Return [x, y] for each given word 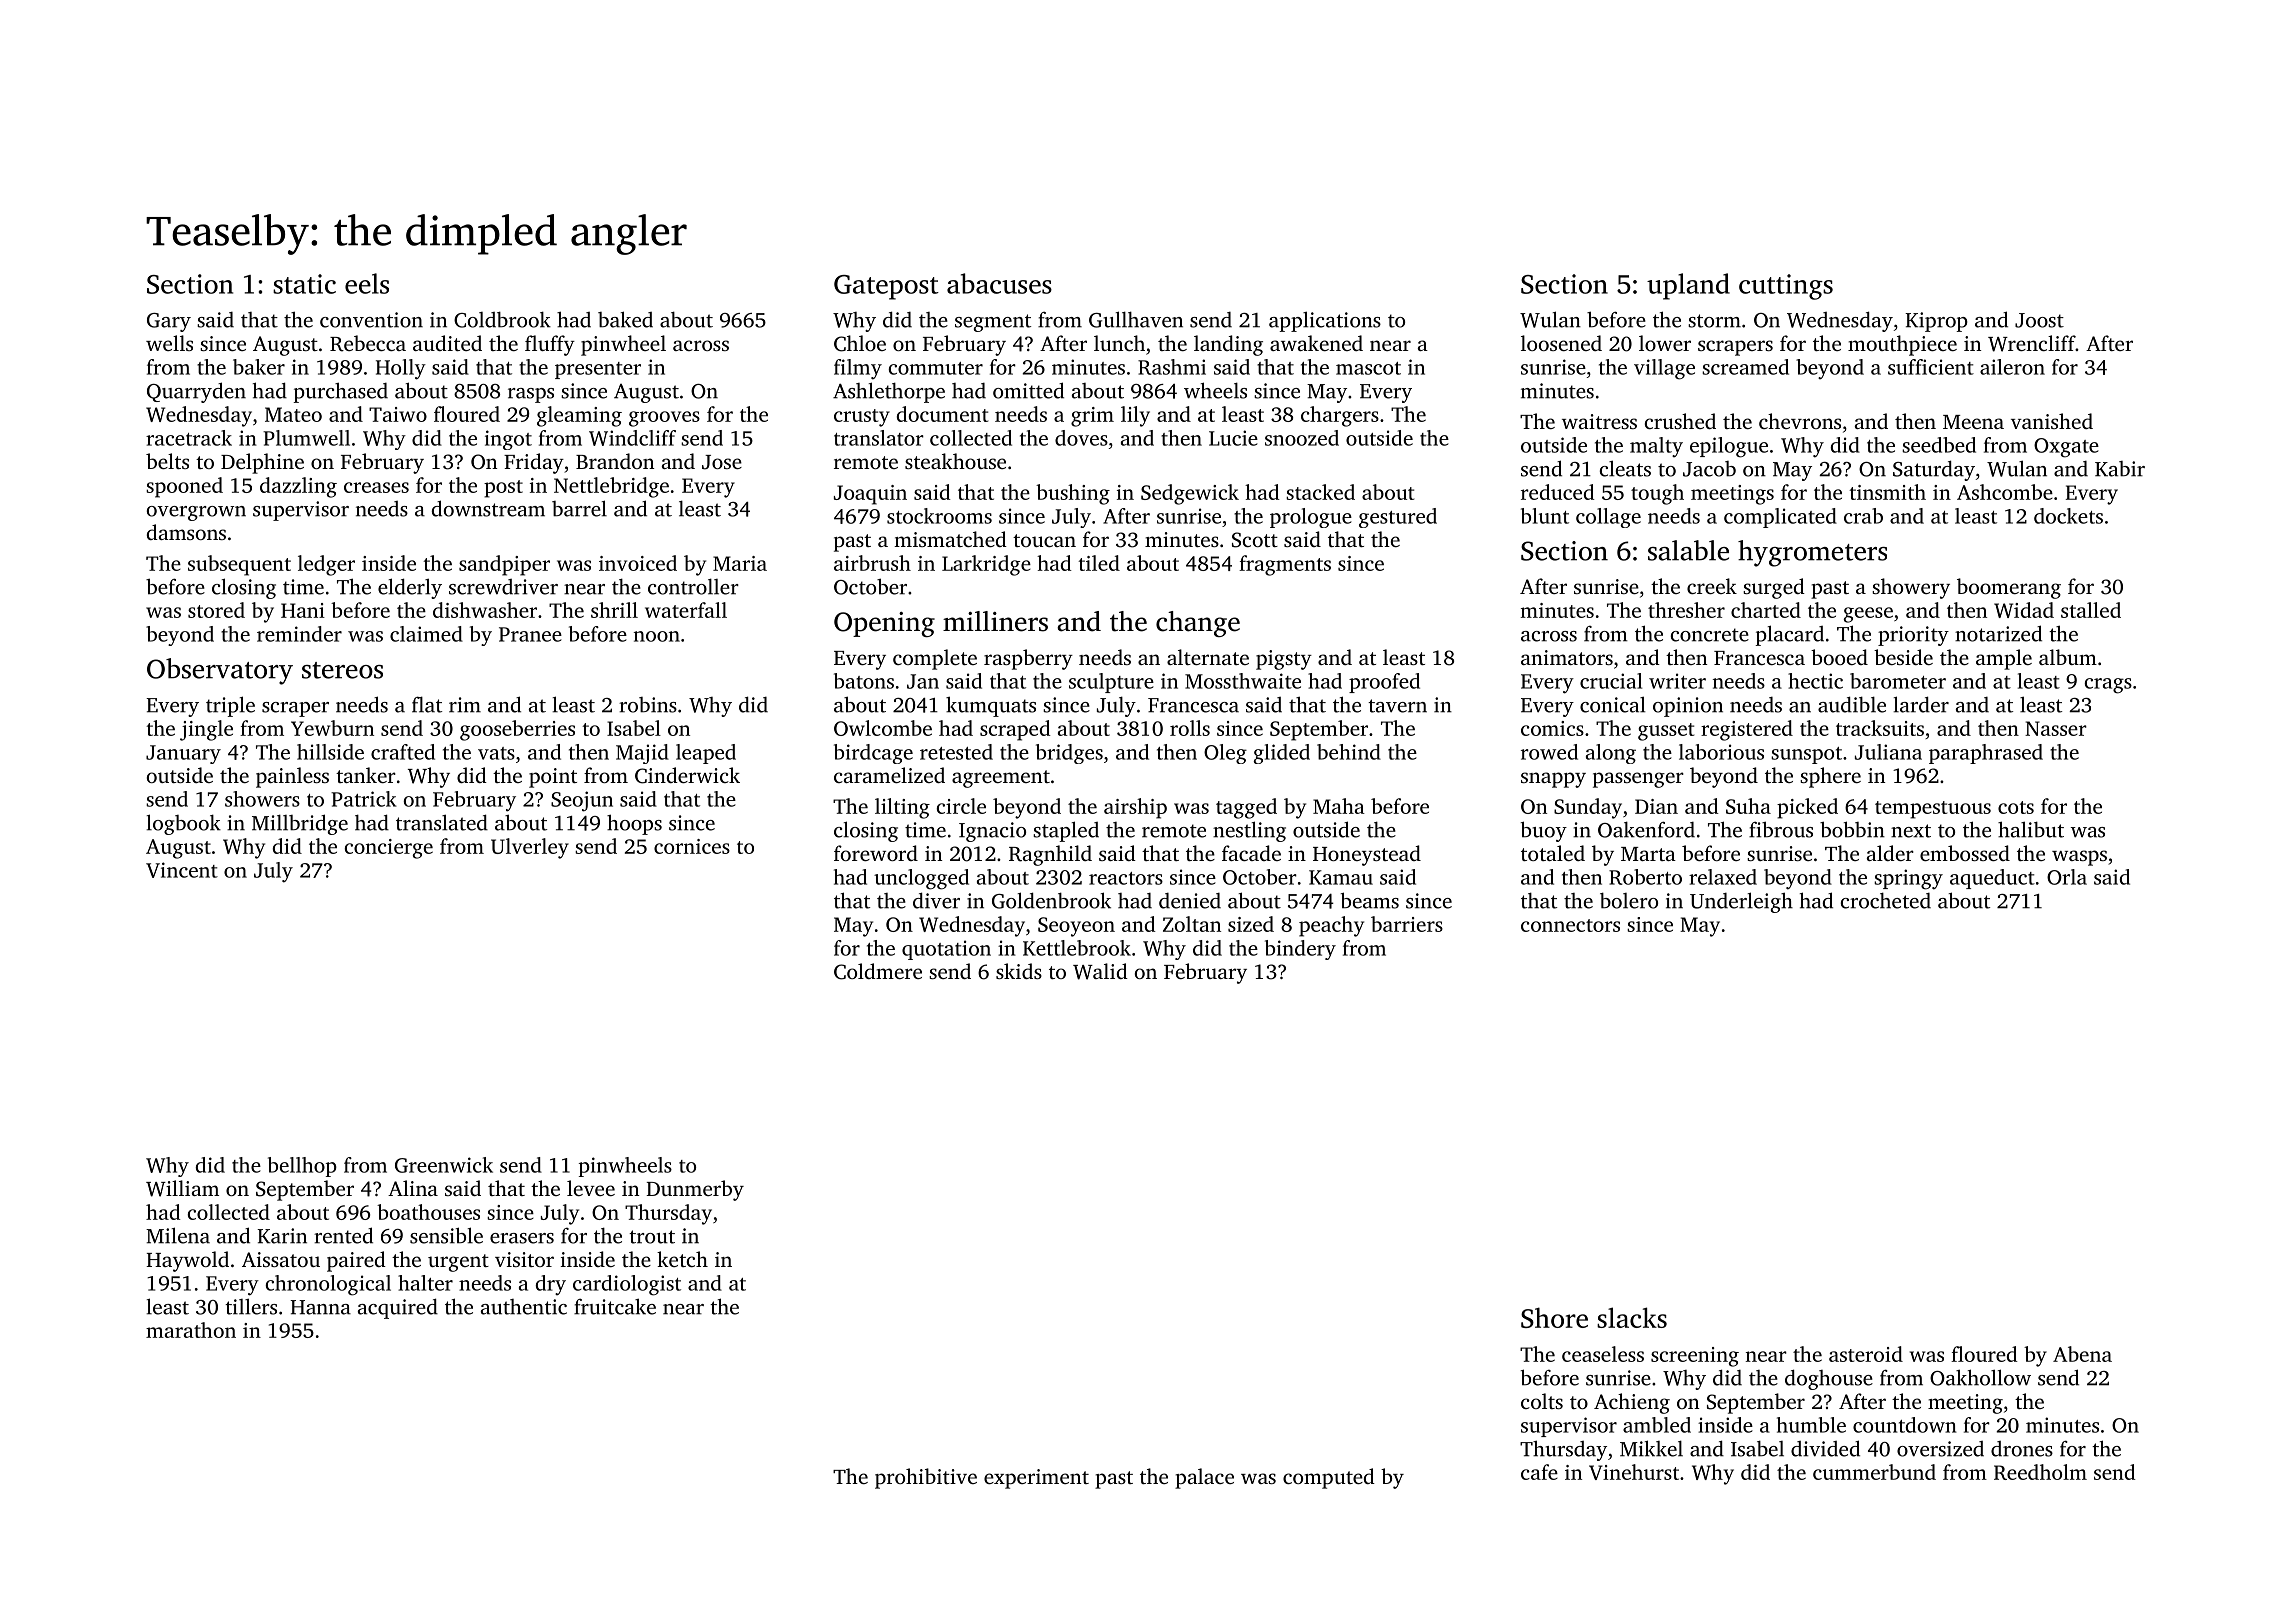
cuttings [1786, 287]
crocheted [1886, 900]
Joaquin [870, 495]
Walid [1100, 971]
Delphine [262, 463]
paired [356, 1261]
